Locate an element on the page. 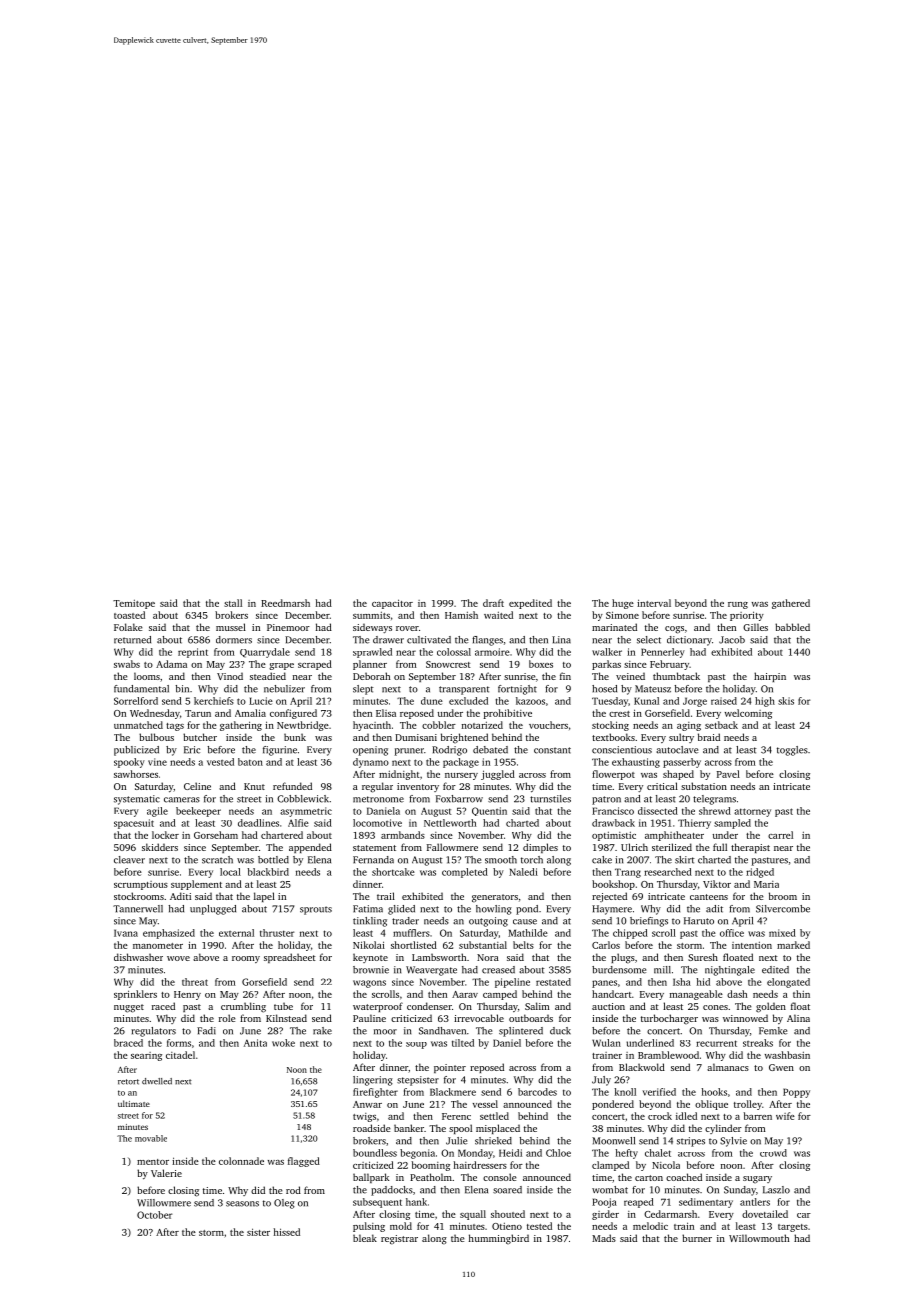 The image size is (924, 1308). hummingbird is located at coordinates (499, 1239).
